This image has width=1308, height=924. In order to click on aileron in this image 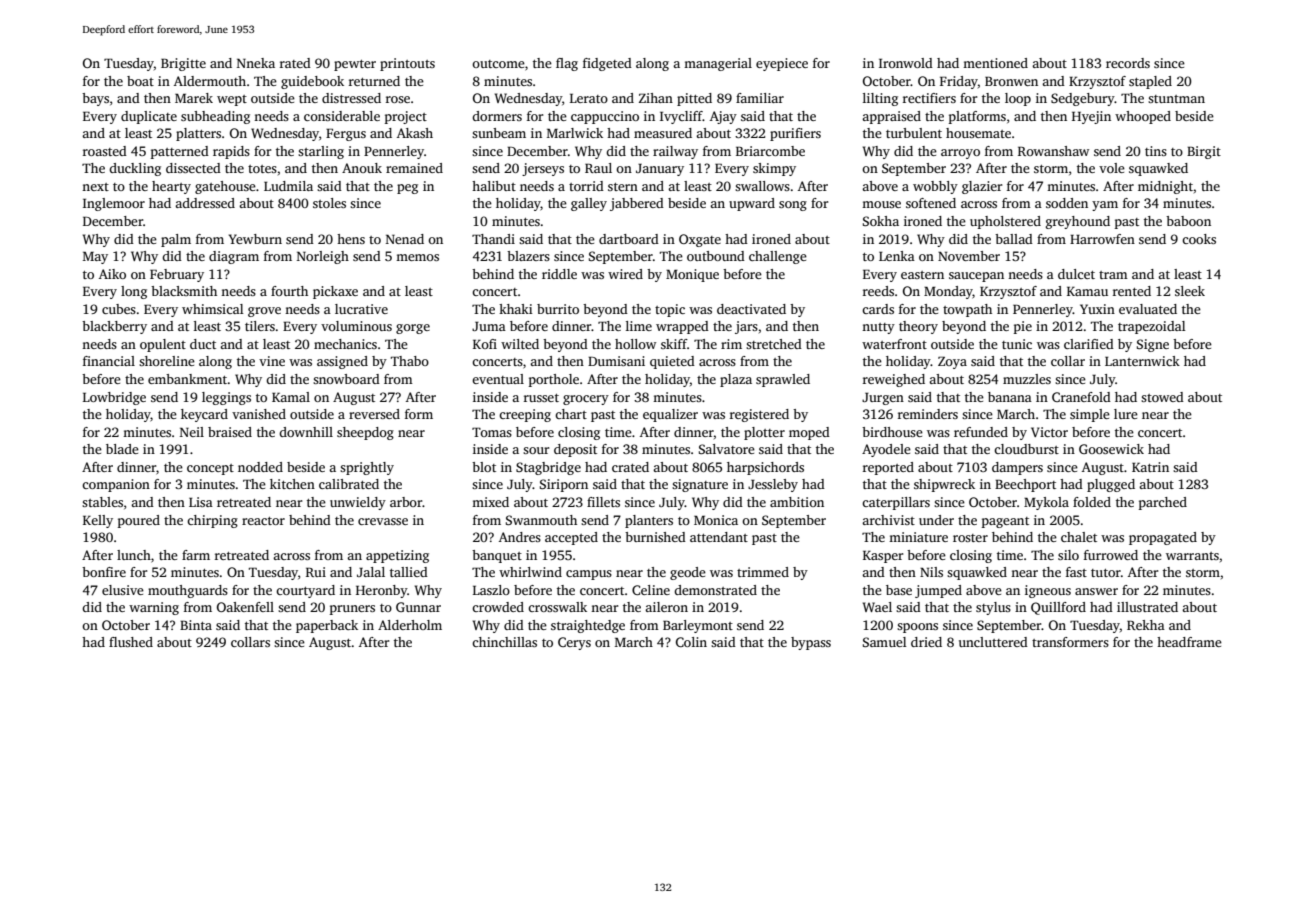, I will do `click(666, 607)`.
